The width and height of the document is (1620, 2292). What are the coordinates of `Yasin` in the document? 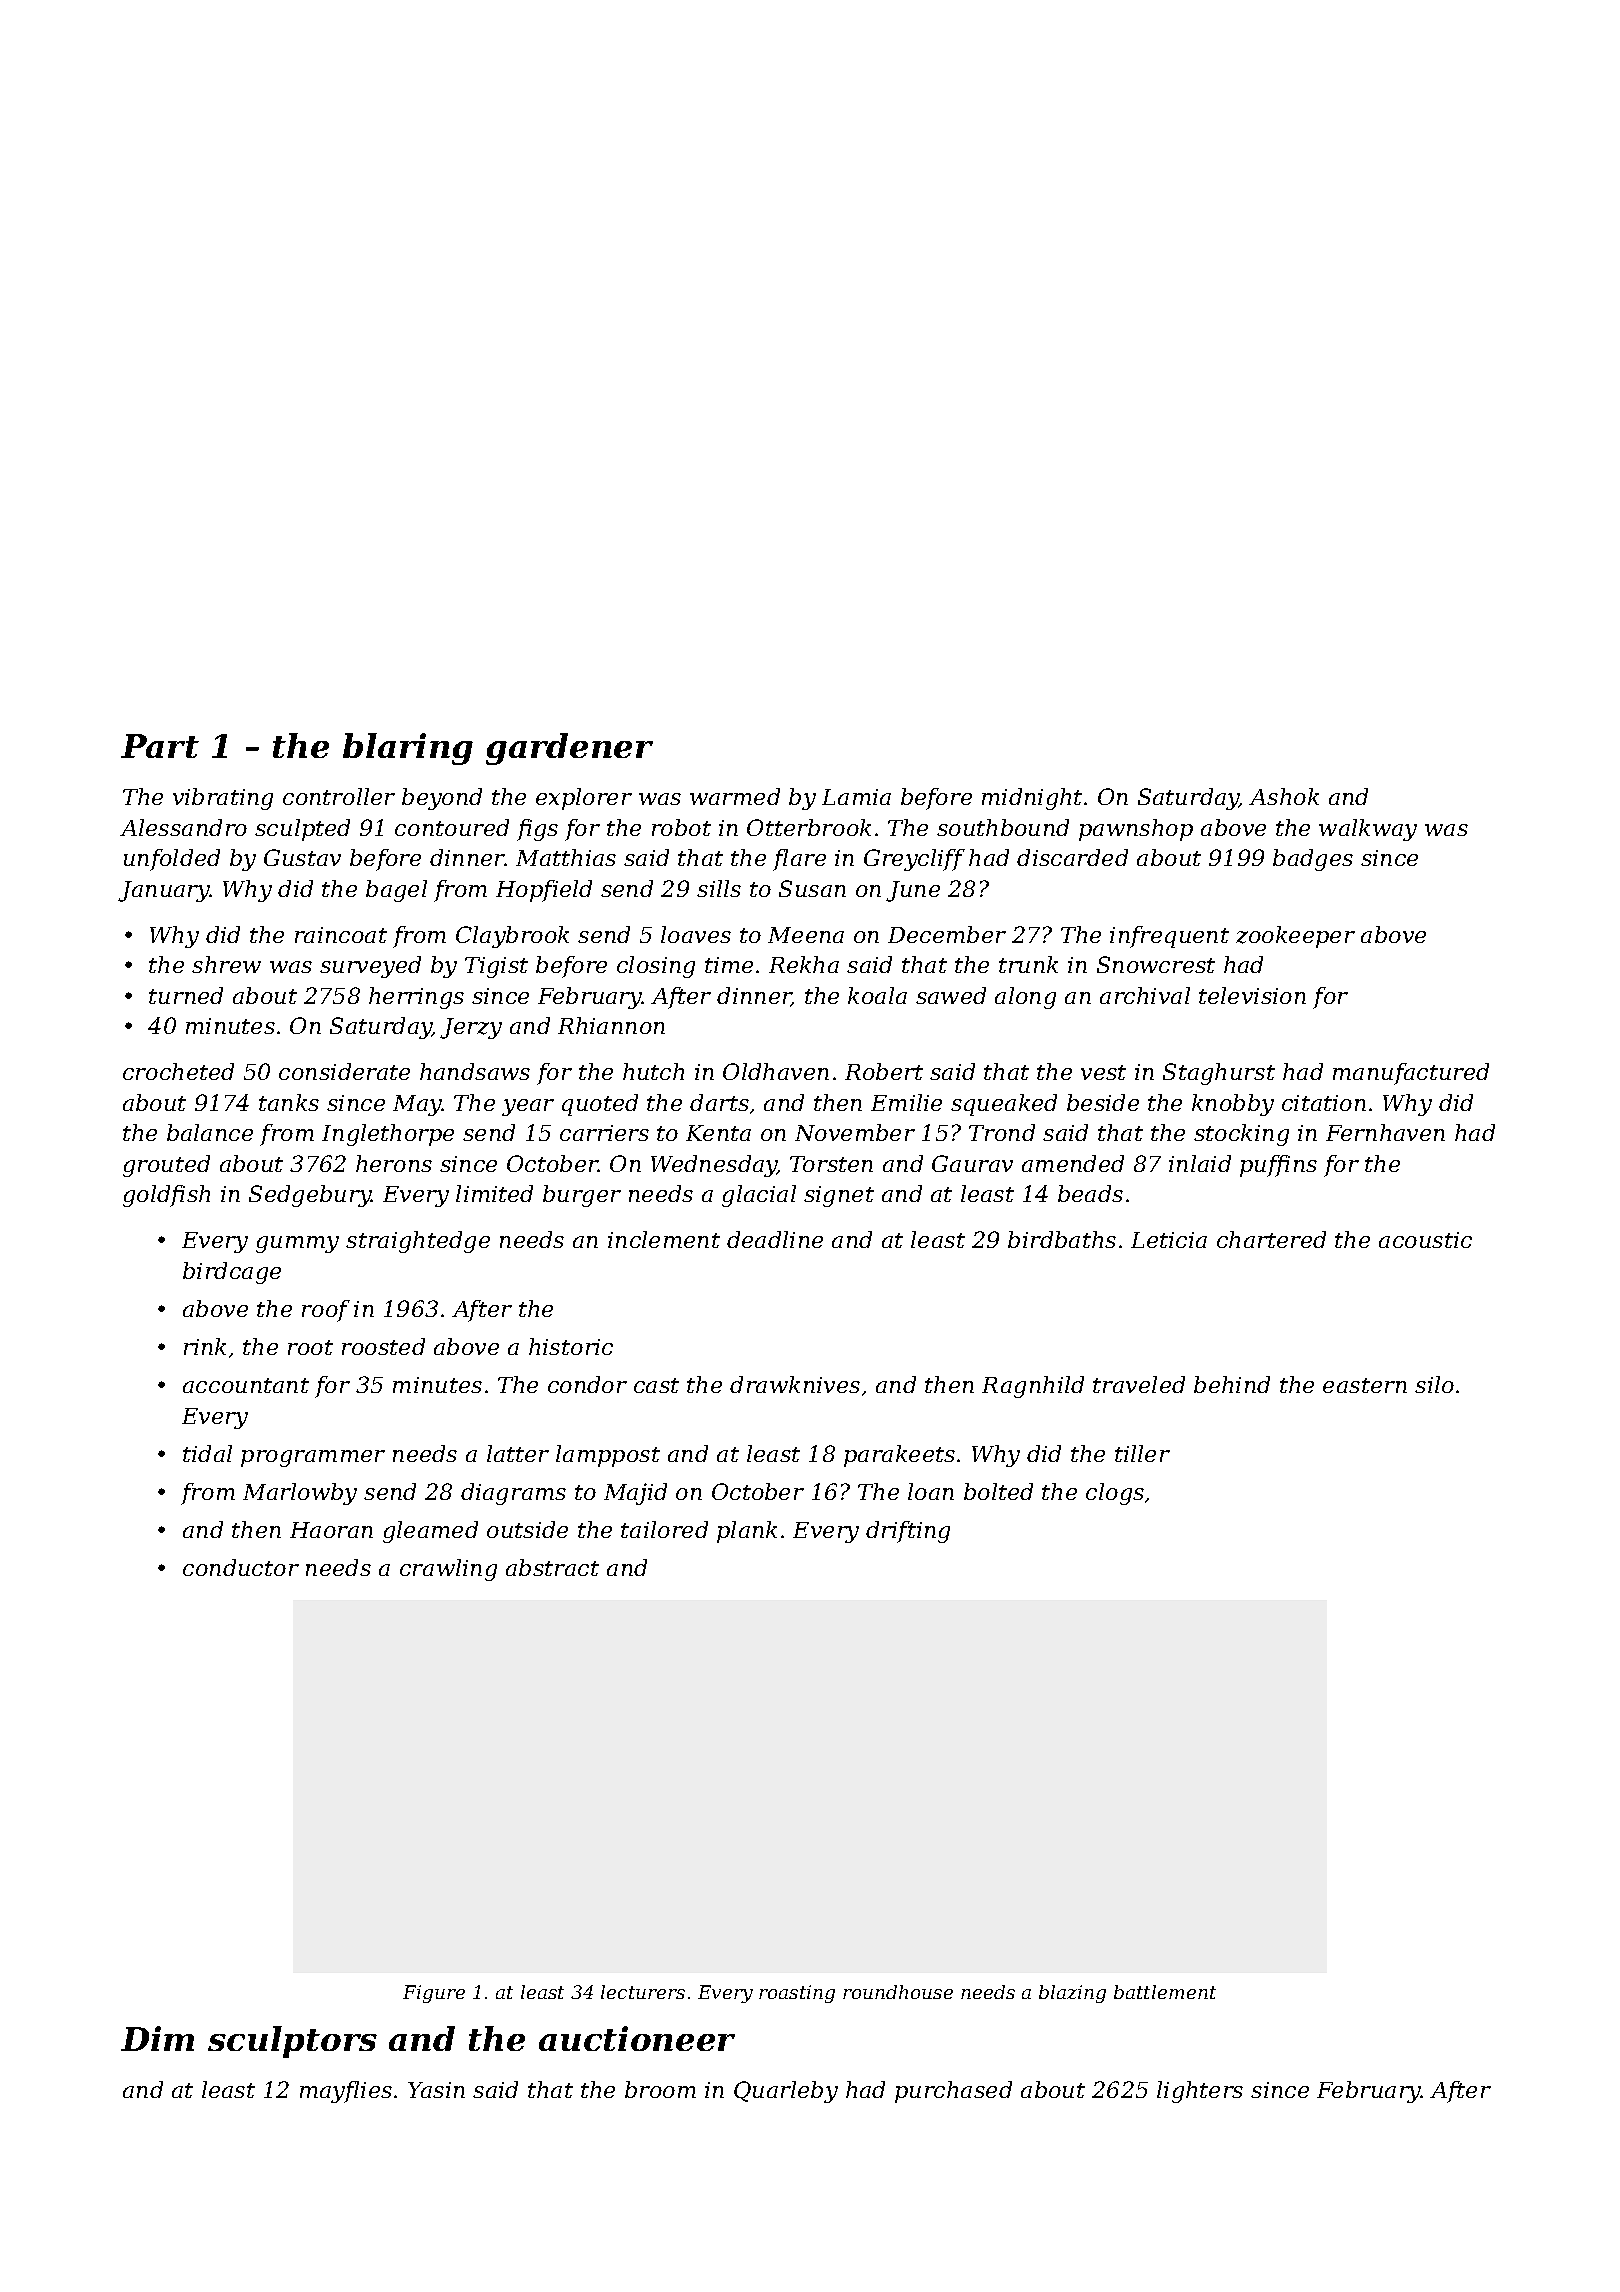 It's located at (436, 2090).
